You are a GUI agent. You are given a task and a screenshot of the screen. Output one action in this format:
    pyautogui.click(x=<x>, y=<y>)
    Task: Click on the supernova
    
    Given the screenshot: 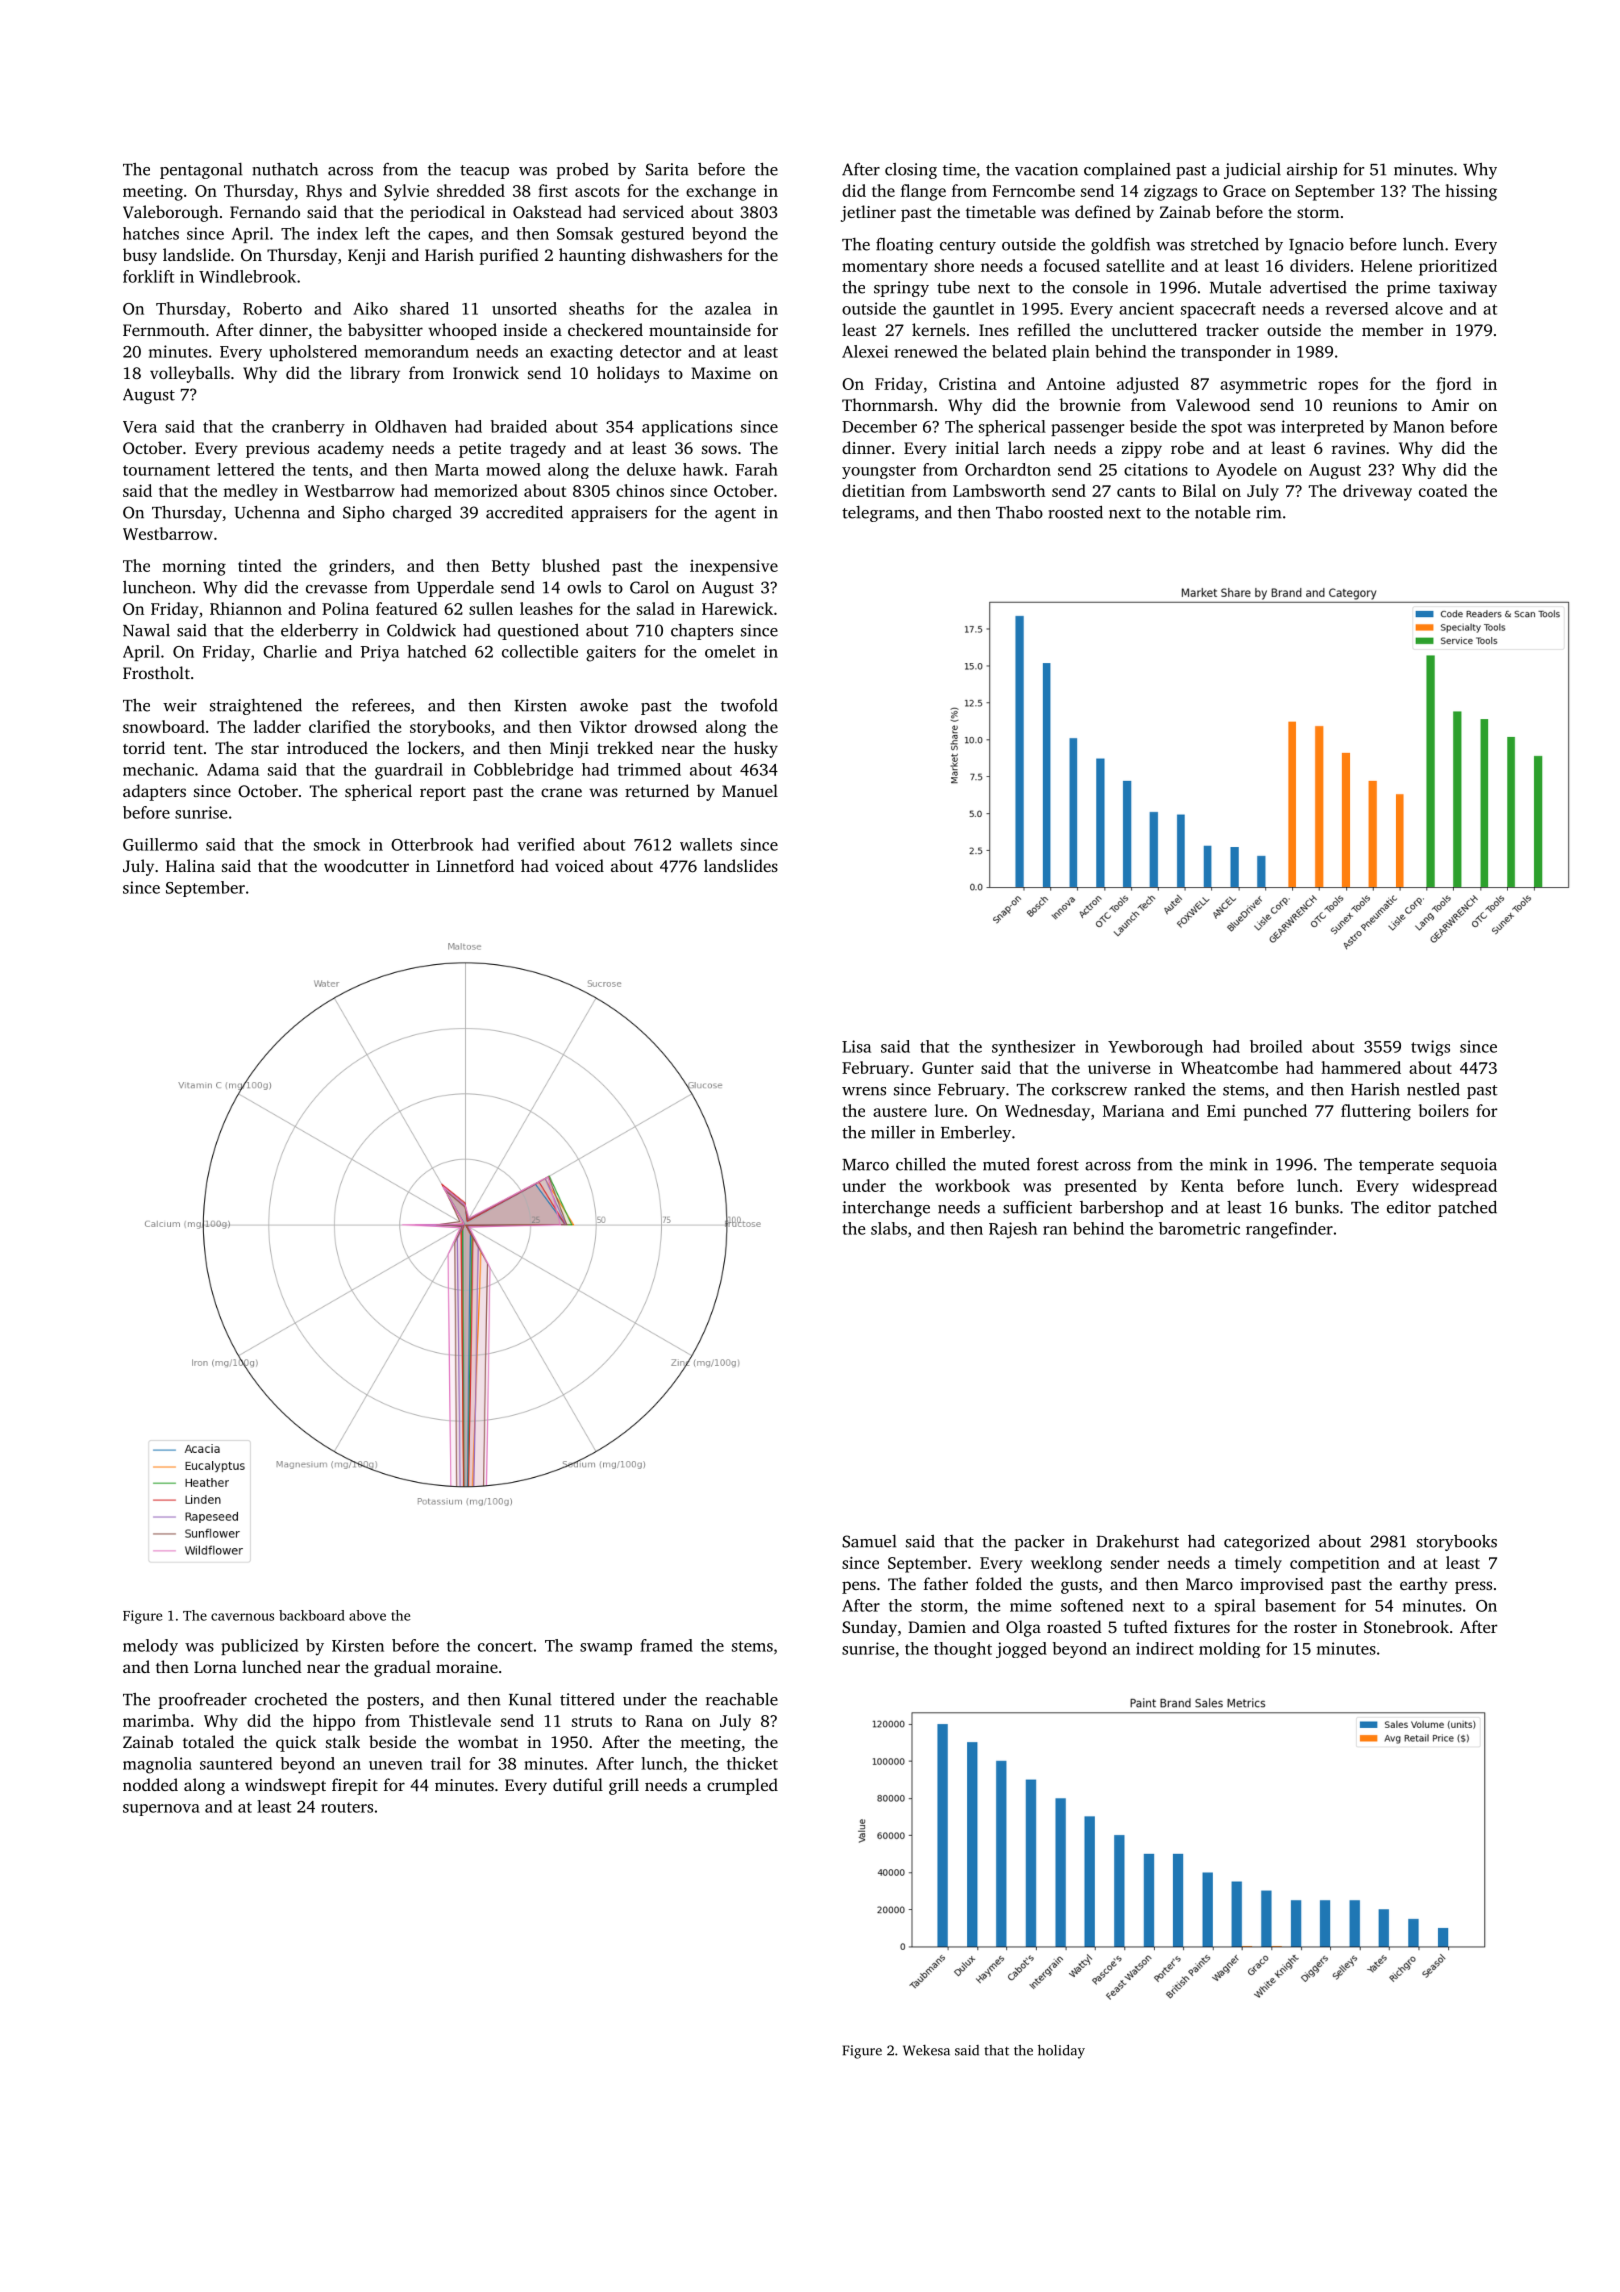 What is the action you would take?
    pyautogui.click(x=161, y=1810)
